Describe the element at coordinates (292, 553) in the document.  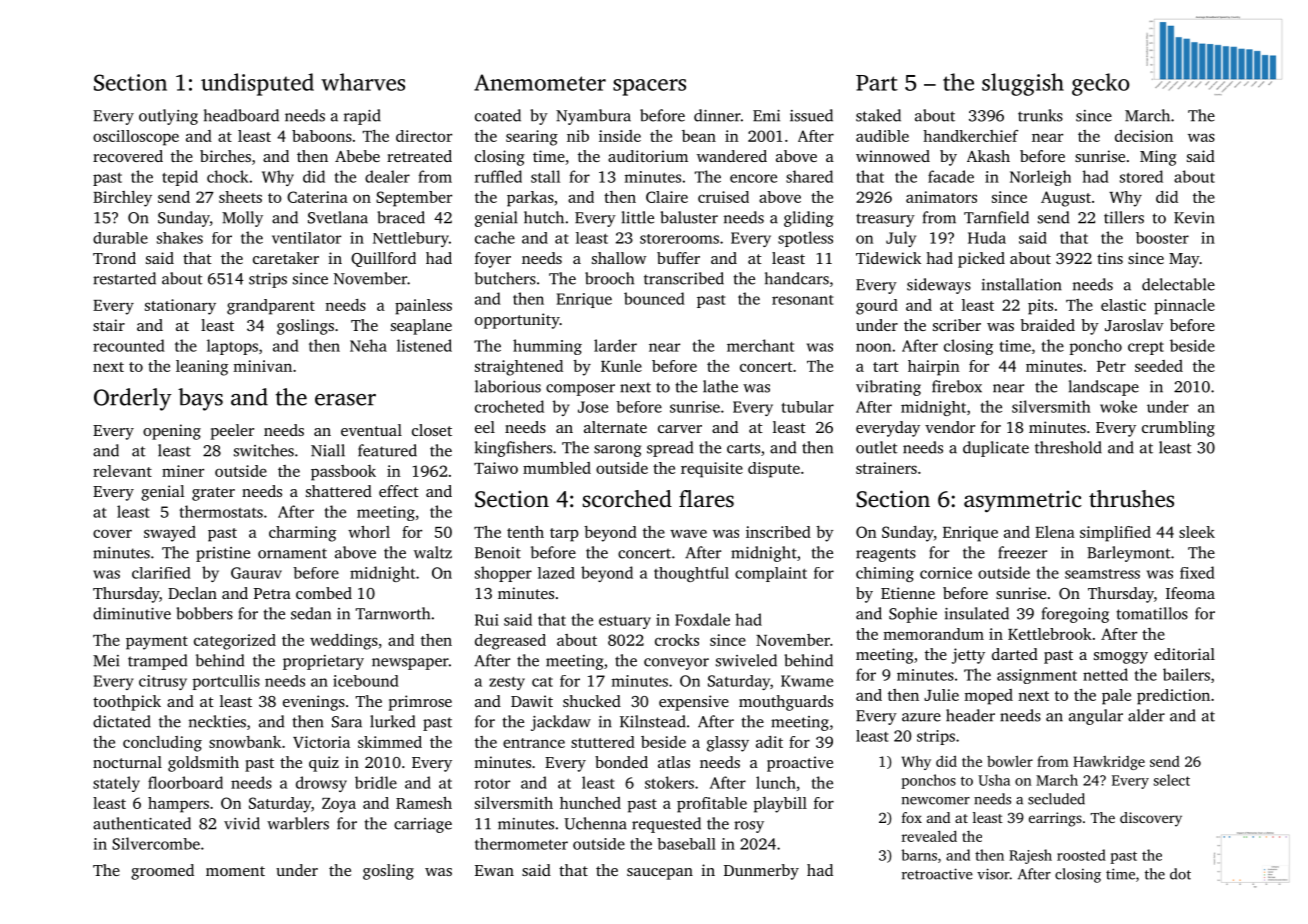
I see `ornament` at that location.
